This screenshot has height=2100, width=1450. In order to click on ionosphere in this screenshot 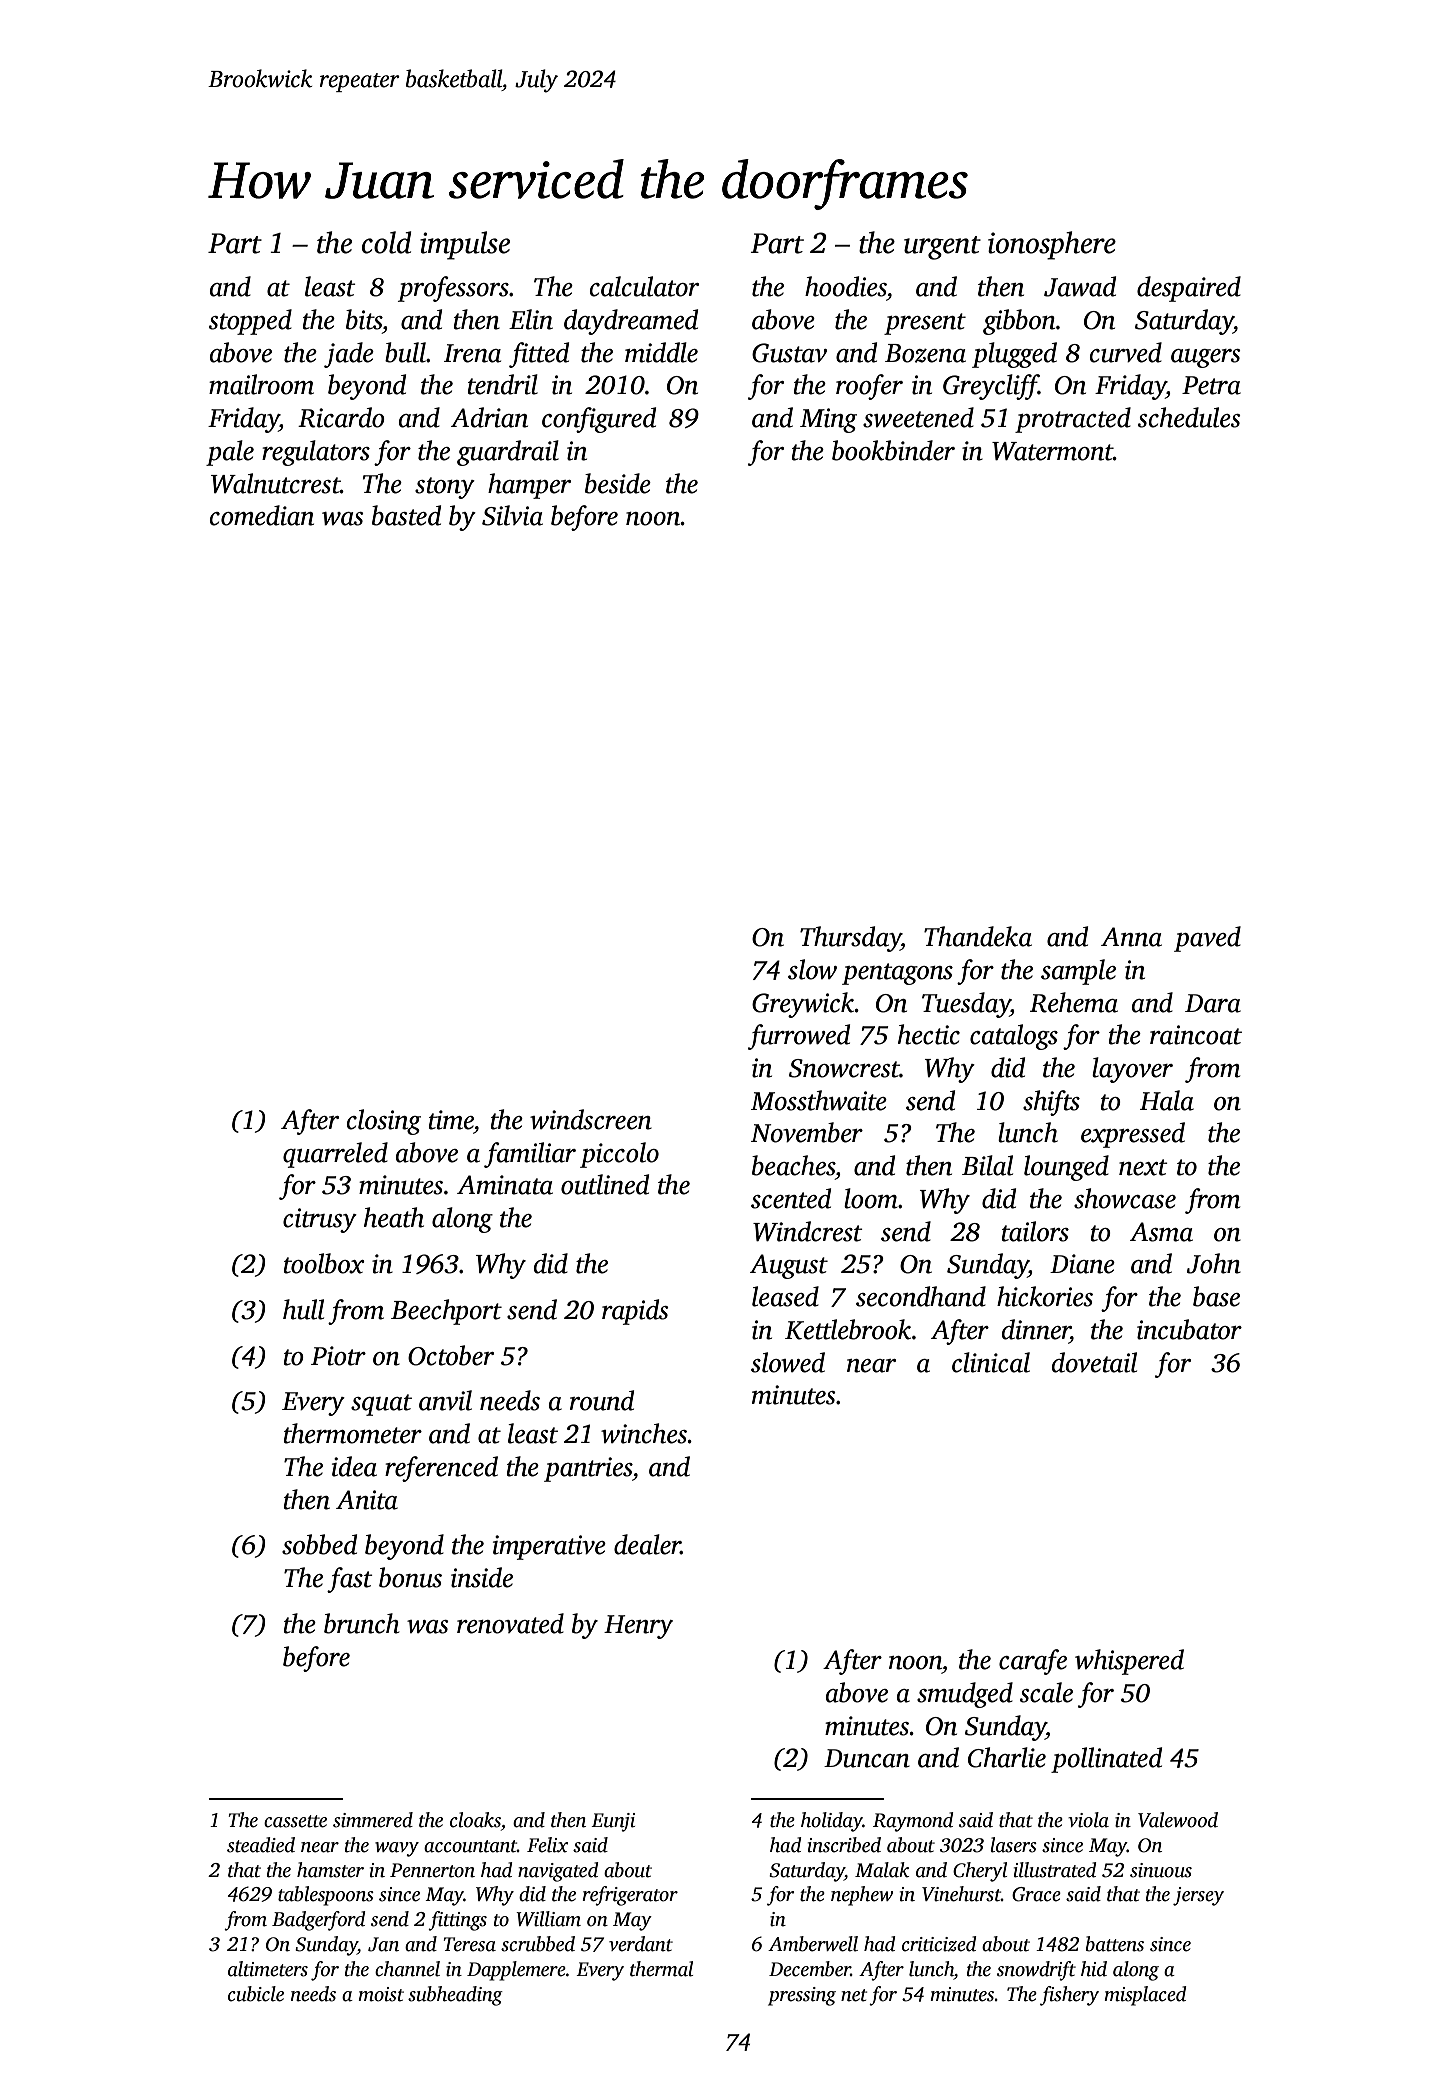, I will do `click(1052, 245)`.
